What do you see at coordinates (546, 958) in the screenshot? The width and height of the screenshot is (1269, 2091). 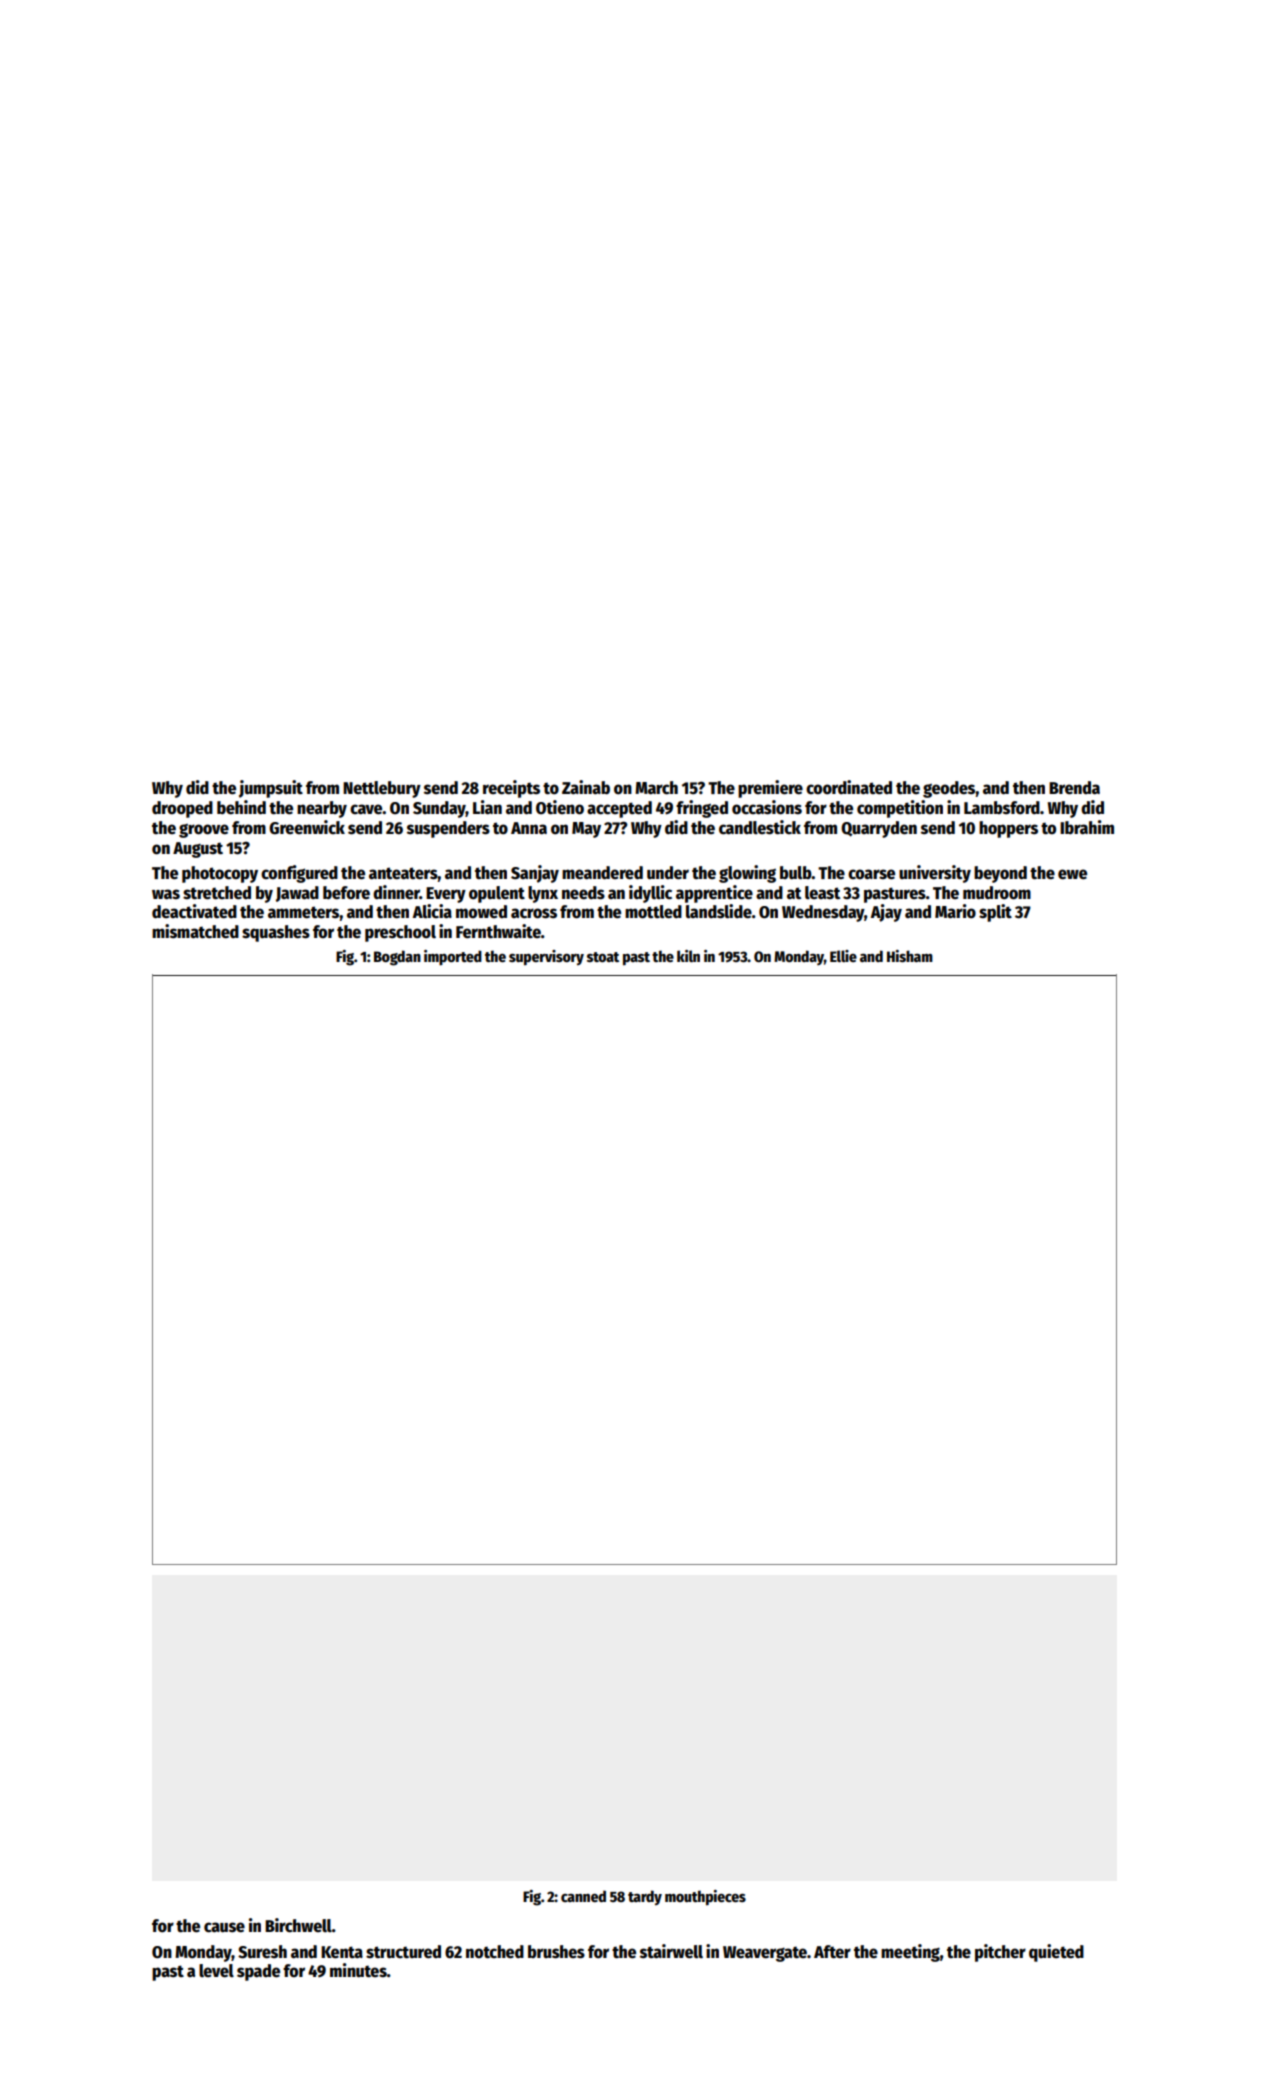 I see `supervisory` at bounding box center [546, 958].
